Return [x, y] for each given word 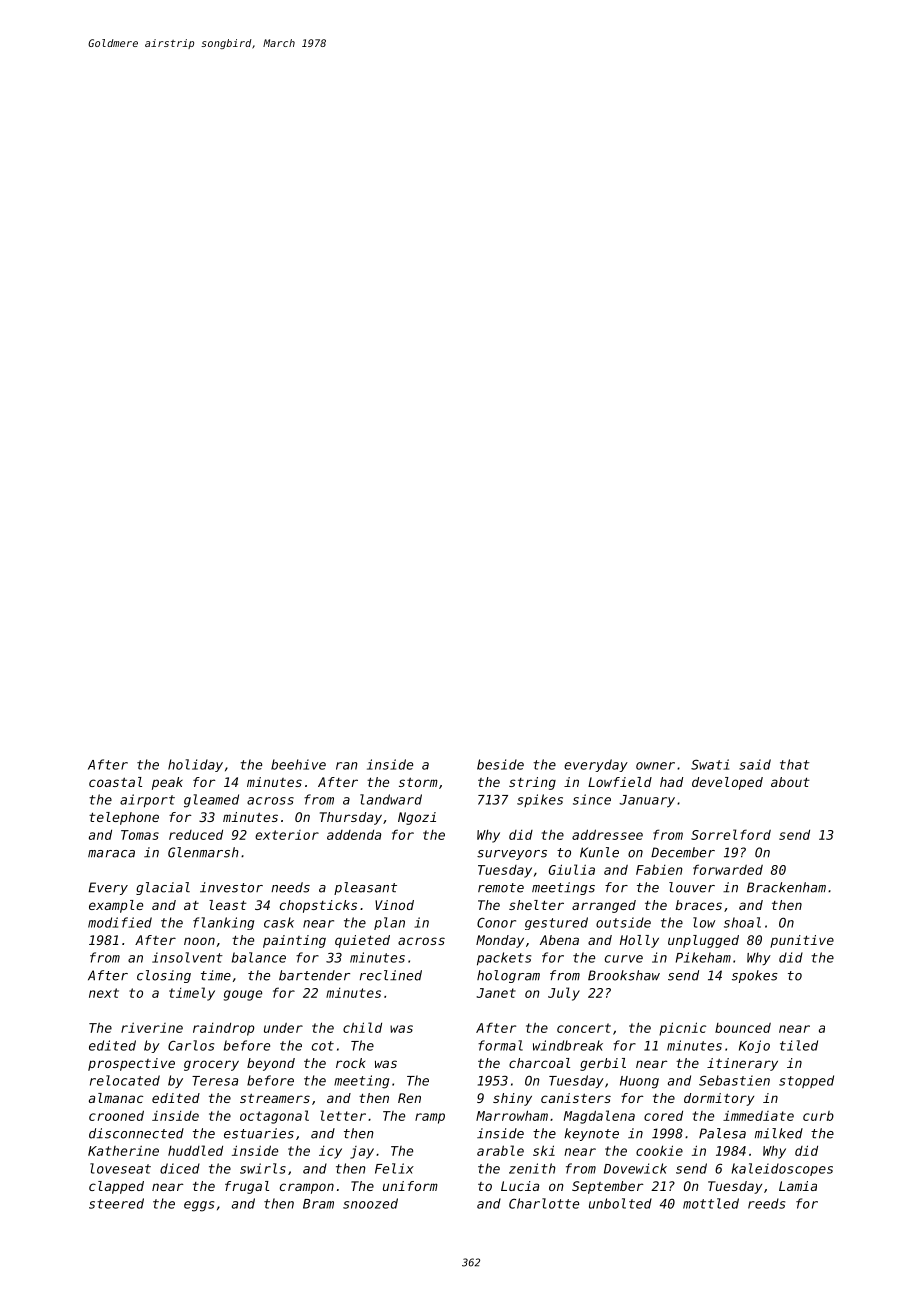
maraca [111, 854]
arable [500, 1150]
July [564, 994]
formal [500, 1045]
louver [692, 887]
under [283, 1028]
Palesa [722, 1133]
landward [391, 799]
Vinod [394, 905]
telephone [124, 818]
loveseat [120, 1168]
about [790, 782]
